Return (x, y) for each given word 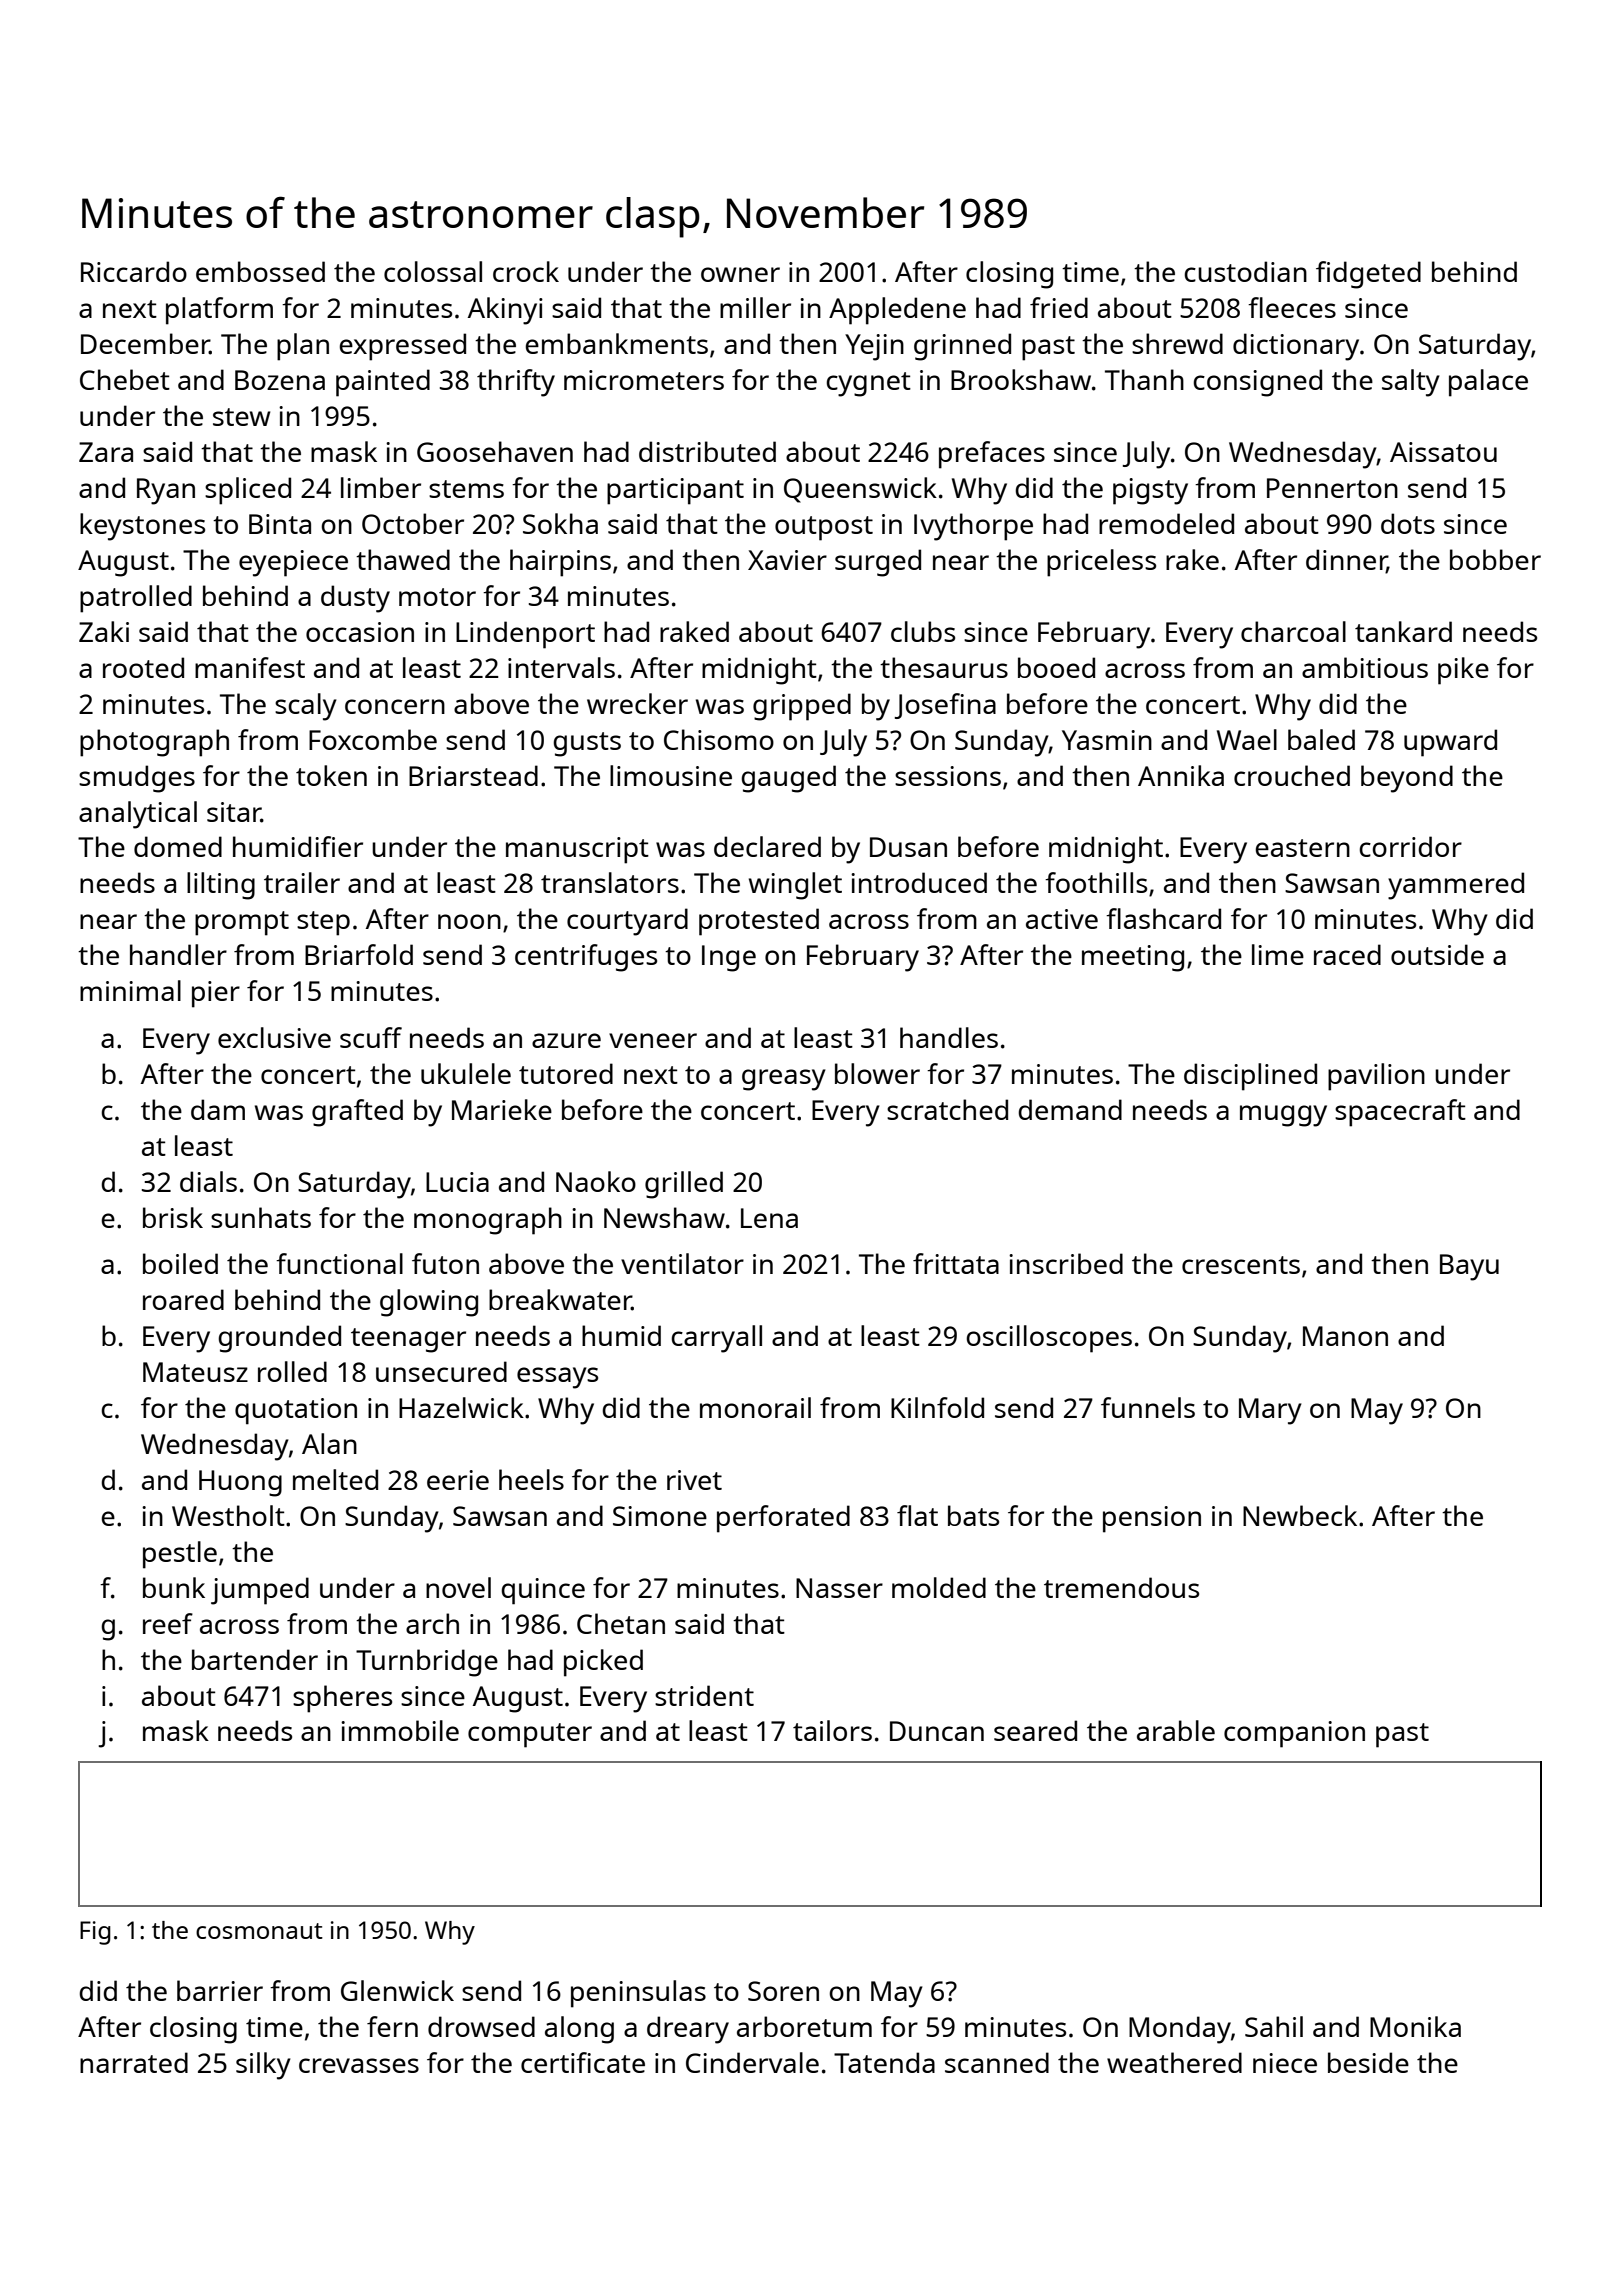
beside (1368, 2062)
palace (1488, 383)
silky (263, 2066)
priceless (1101, 563)
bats (973, 1515)
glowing (429, 1303)
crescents (1241, 1265)
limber (381, 487)
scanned (997, 2062)
